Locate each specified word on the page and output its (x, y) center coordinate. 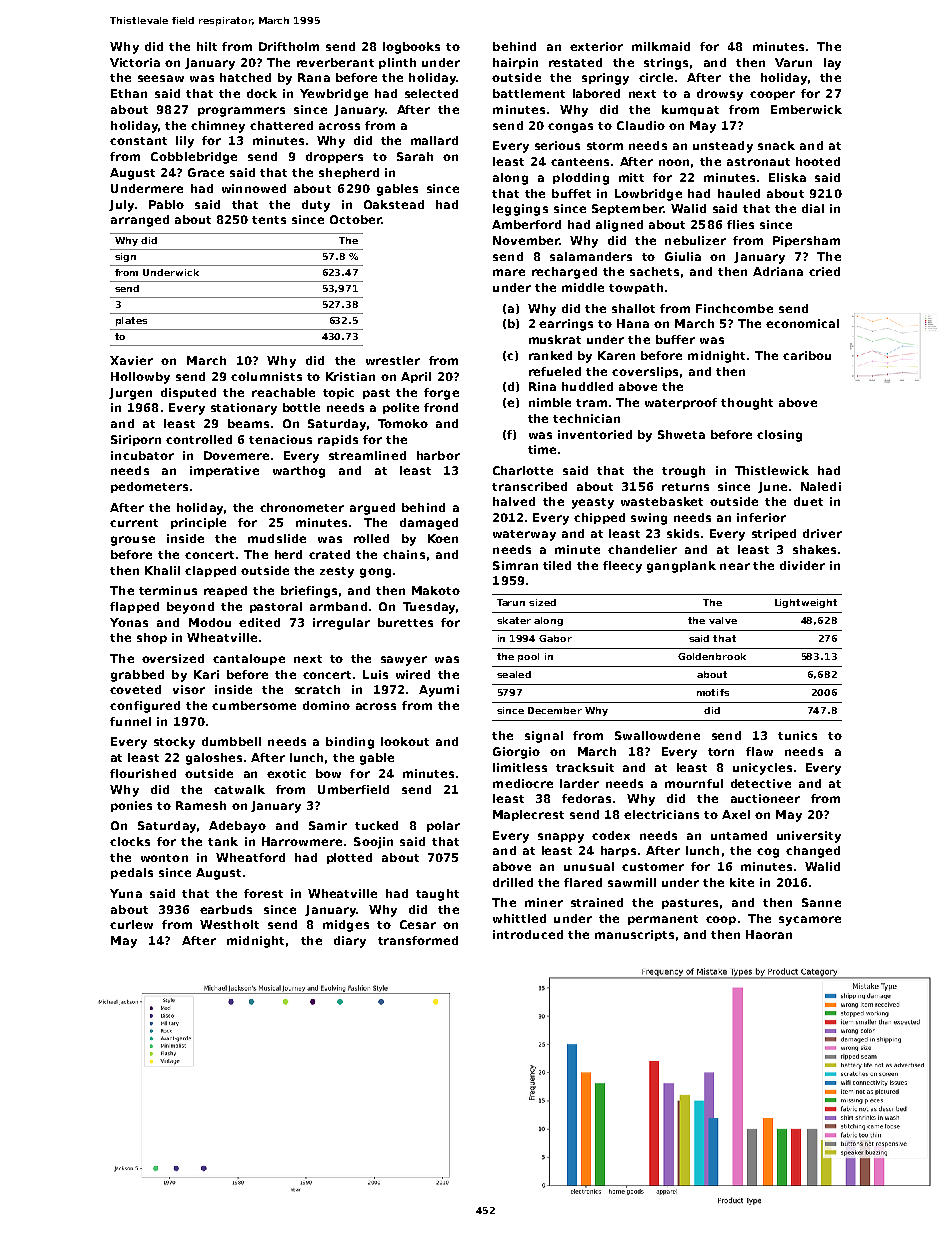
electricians (661, 814)
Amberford (526, 224)
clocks (130, 841)
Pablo (166, 204)
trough (683, 472)
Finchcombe (734, 308)
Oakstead (394, 204)
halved (514, 501)
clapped (210, 571)
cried (824, 271)
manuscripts (634, 935)
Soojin (373, 843)
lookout (405, 741)
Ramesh (201, 805)
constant (138, 141)
